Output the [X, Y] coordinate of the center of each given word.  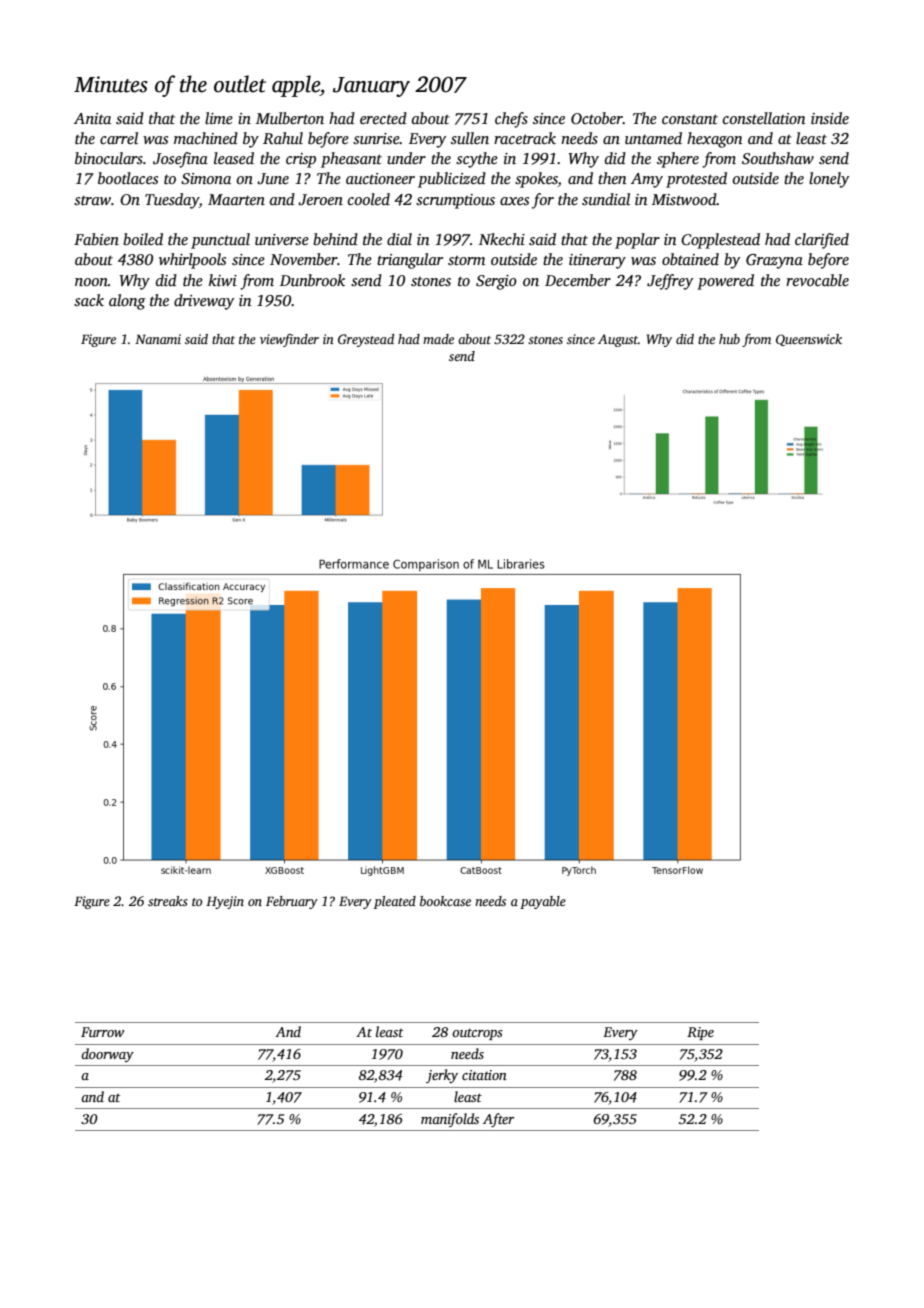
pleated [395, 902]
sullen [470, 138]
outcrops [477, 1034]
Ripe [700, 1033]
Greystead [366, 340]
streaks [168, 901]
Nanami [158, 339]
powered [725, 282]
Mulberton [290, 118]
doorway [107, 1055]
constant [690, 119]
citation [484, 1075]
